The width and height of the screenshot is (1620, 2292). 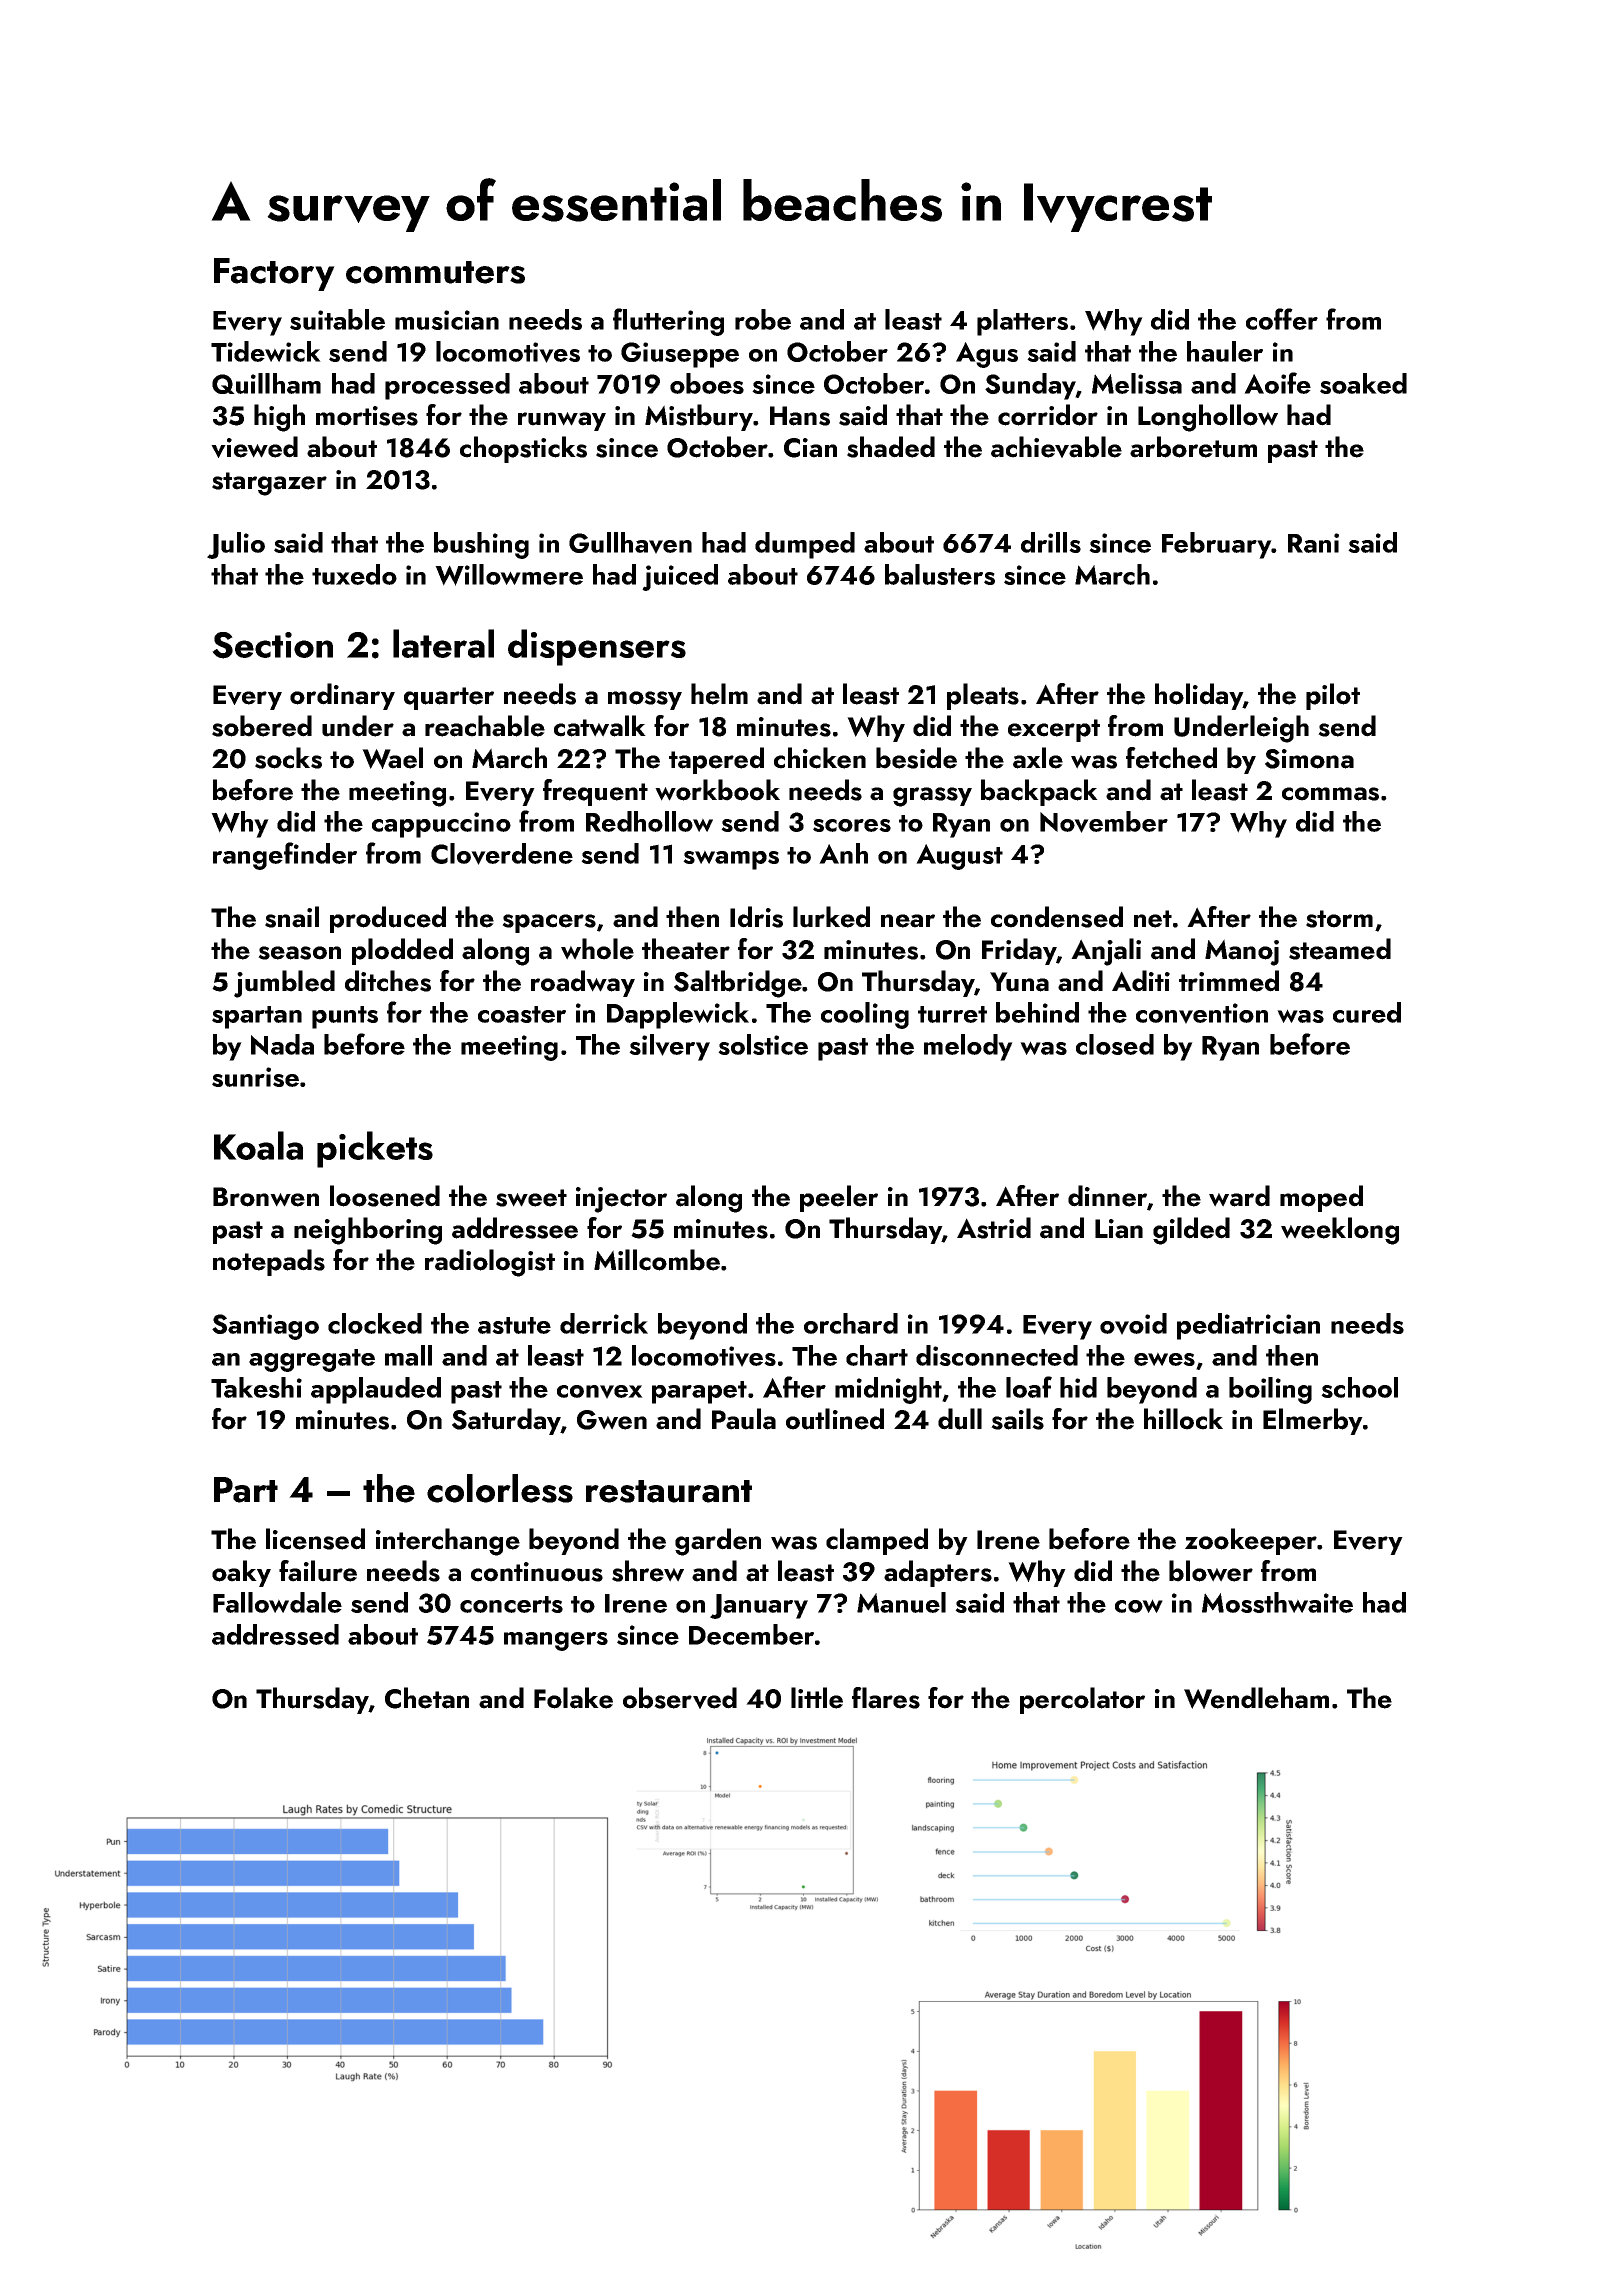 What do you see at coordinates (1022, 322) in the screenshot?
I see `platters` at bounding box center [1022, 322].
